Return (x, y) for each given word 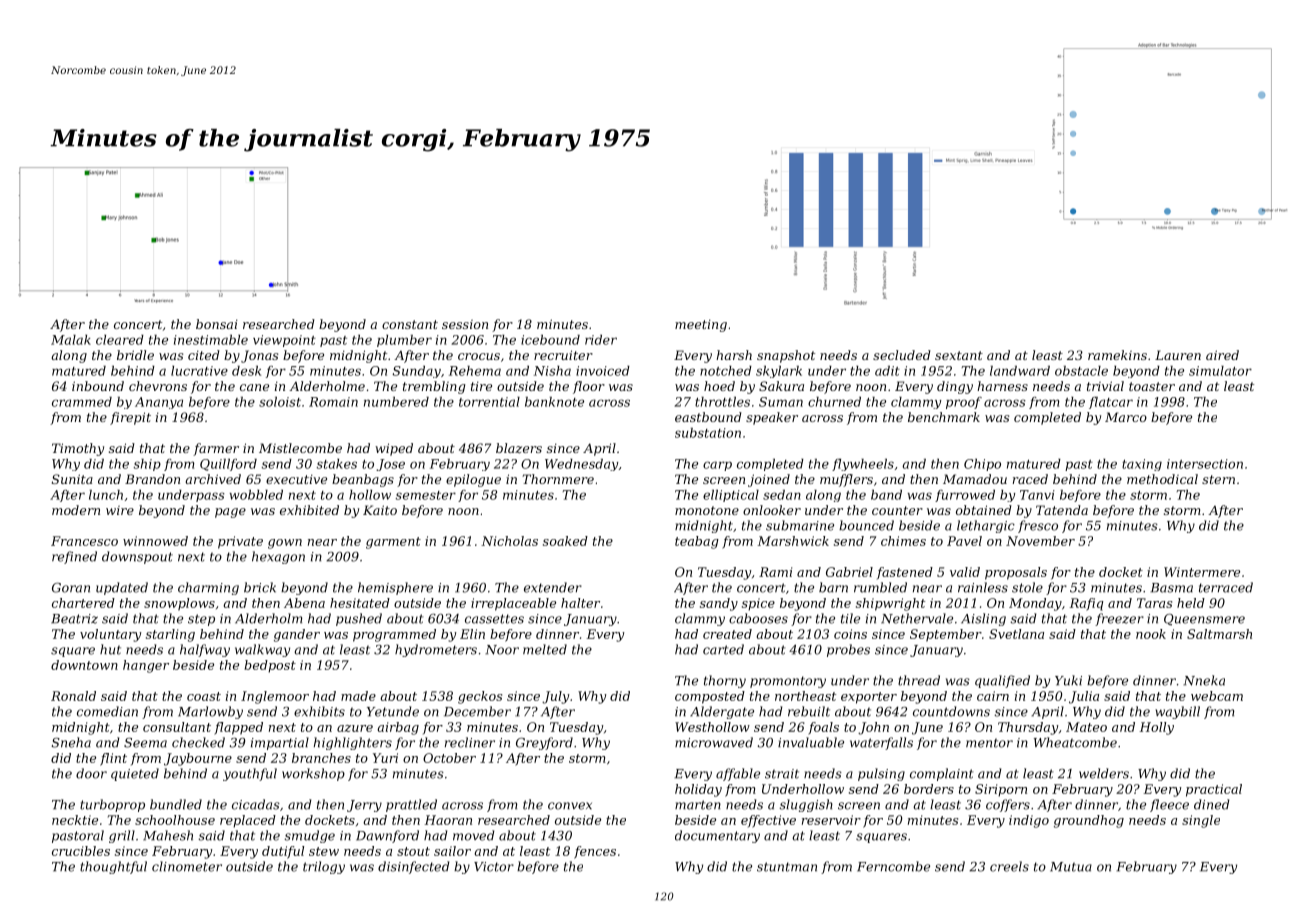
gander (297, 635)
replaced (248, 821)
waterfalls (881, 743)
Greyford (544, 743)
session (465, 324)
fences (595, 852)
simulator (1220, 371)
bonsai (217, 324)
